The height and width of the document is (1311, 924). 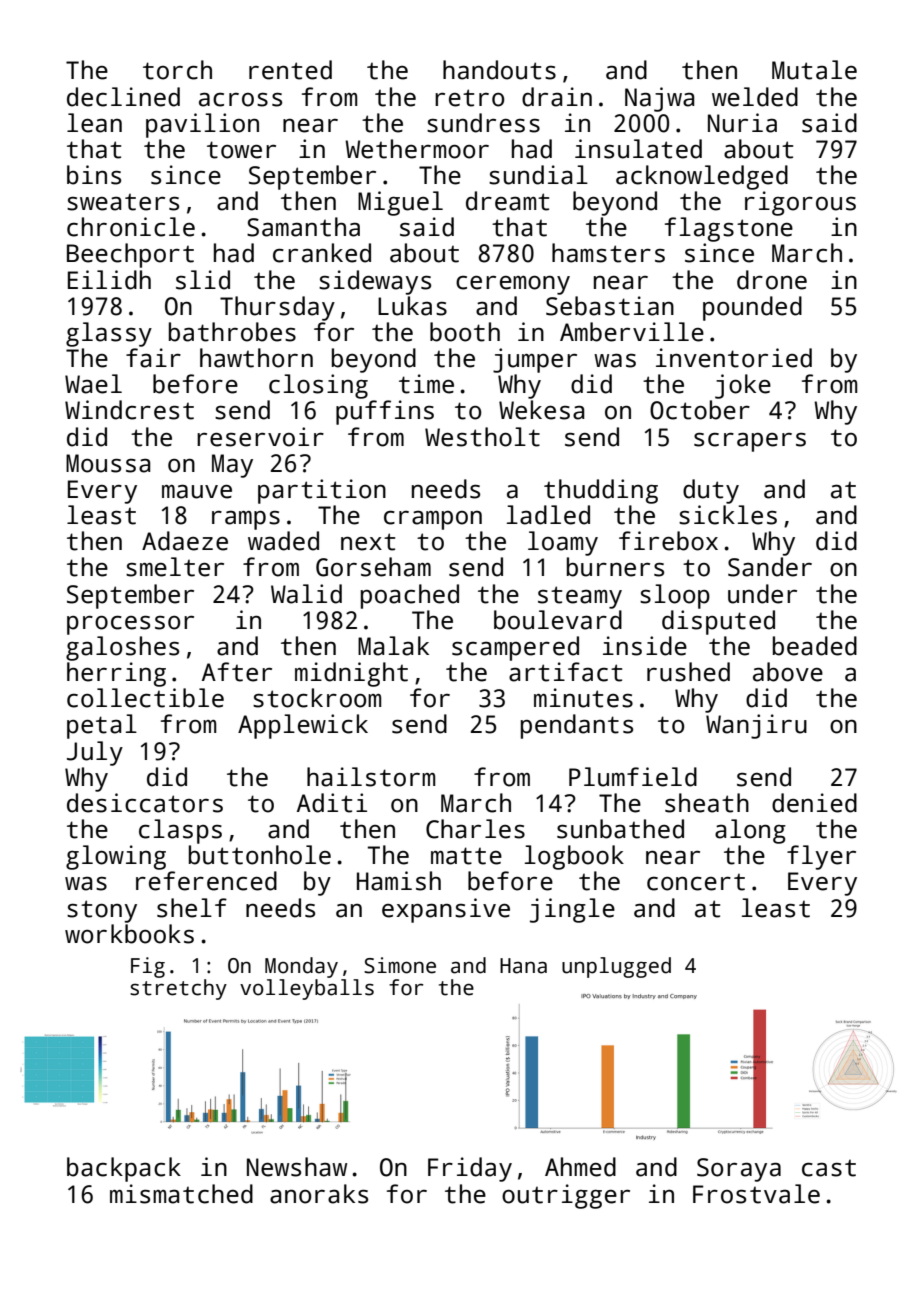 What do you see at coordinates (123, 202) in the document?
I see `sweaters` at bounding box center [123, 202].
